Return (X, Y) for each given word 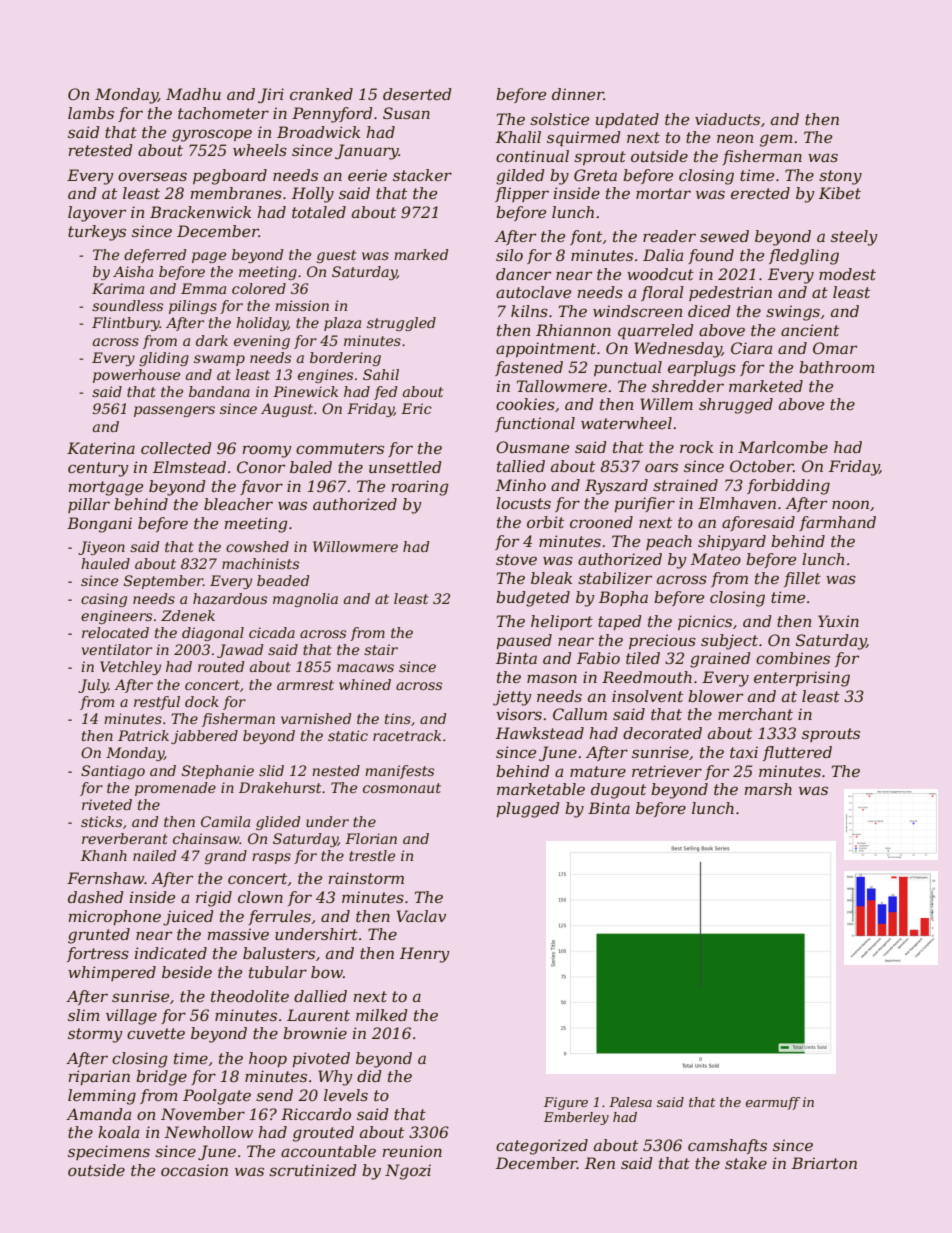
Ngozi (408, 1172)
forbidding (788, 487)
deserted (417, 94)
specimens (109, 1152)
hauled (105, 563)
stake (746, 1163)
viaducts (727, 119)
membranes (236, 193)
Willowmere (355, 546)
